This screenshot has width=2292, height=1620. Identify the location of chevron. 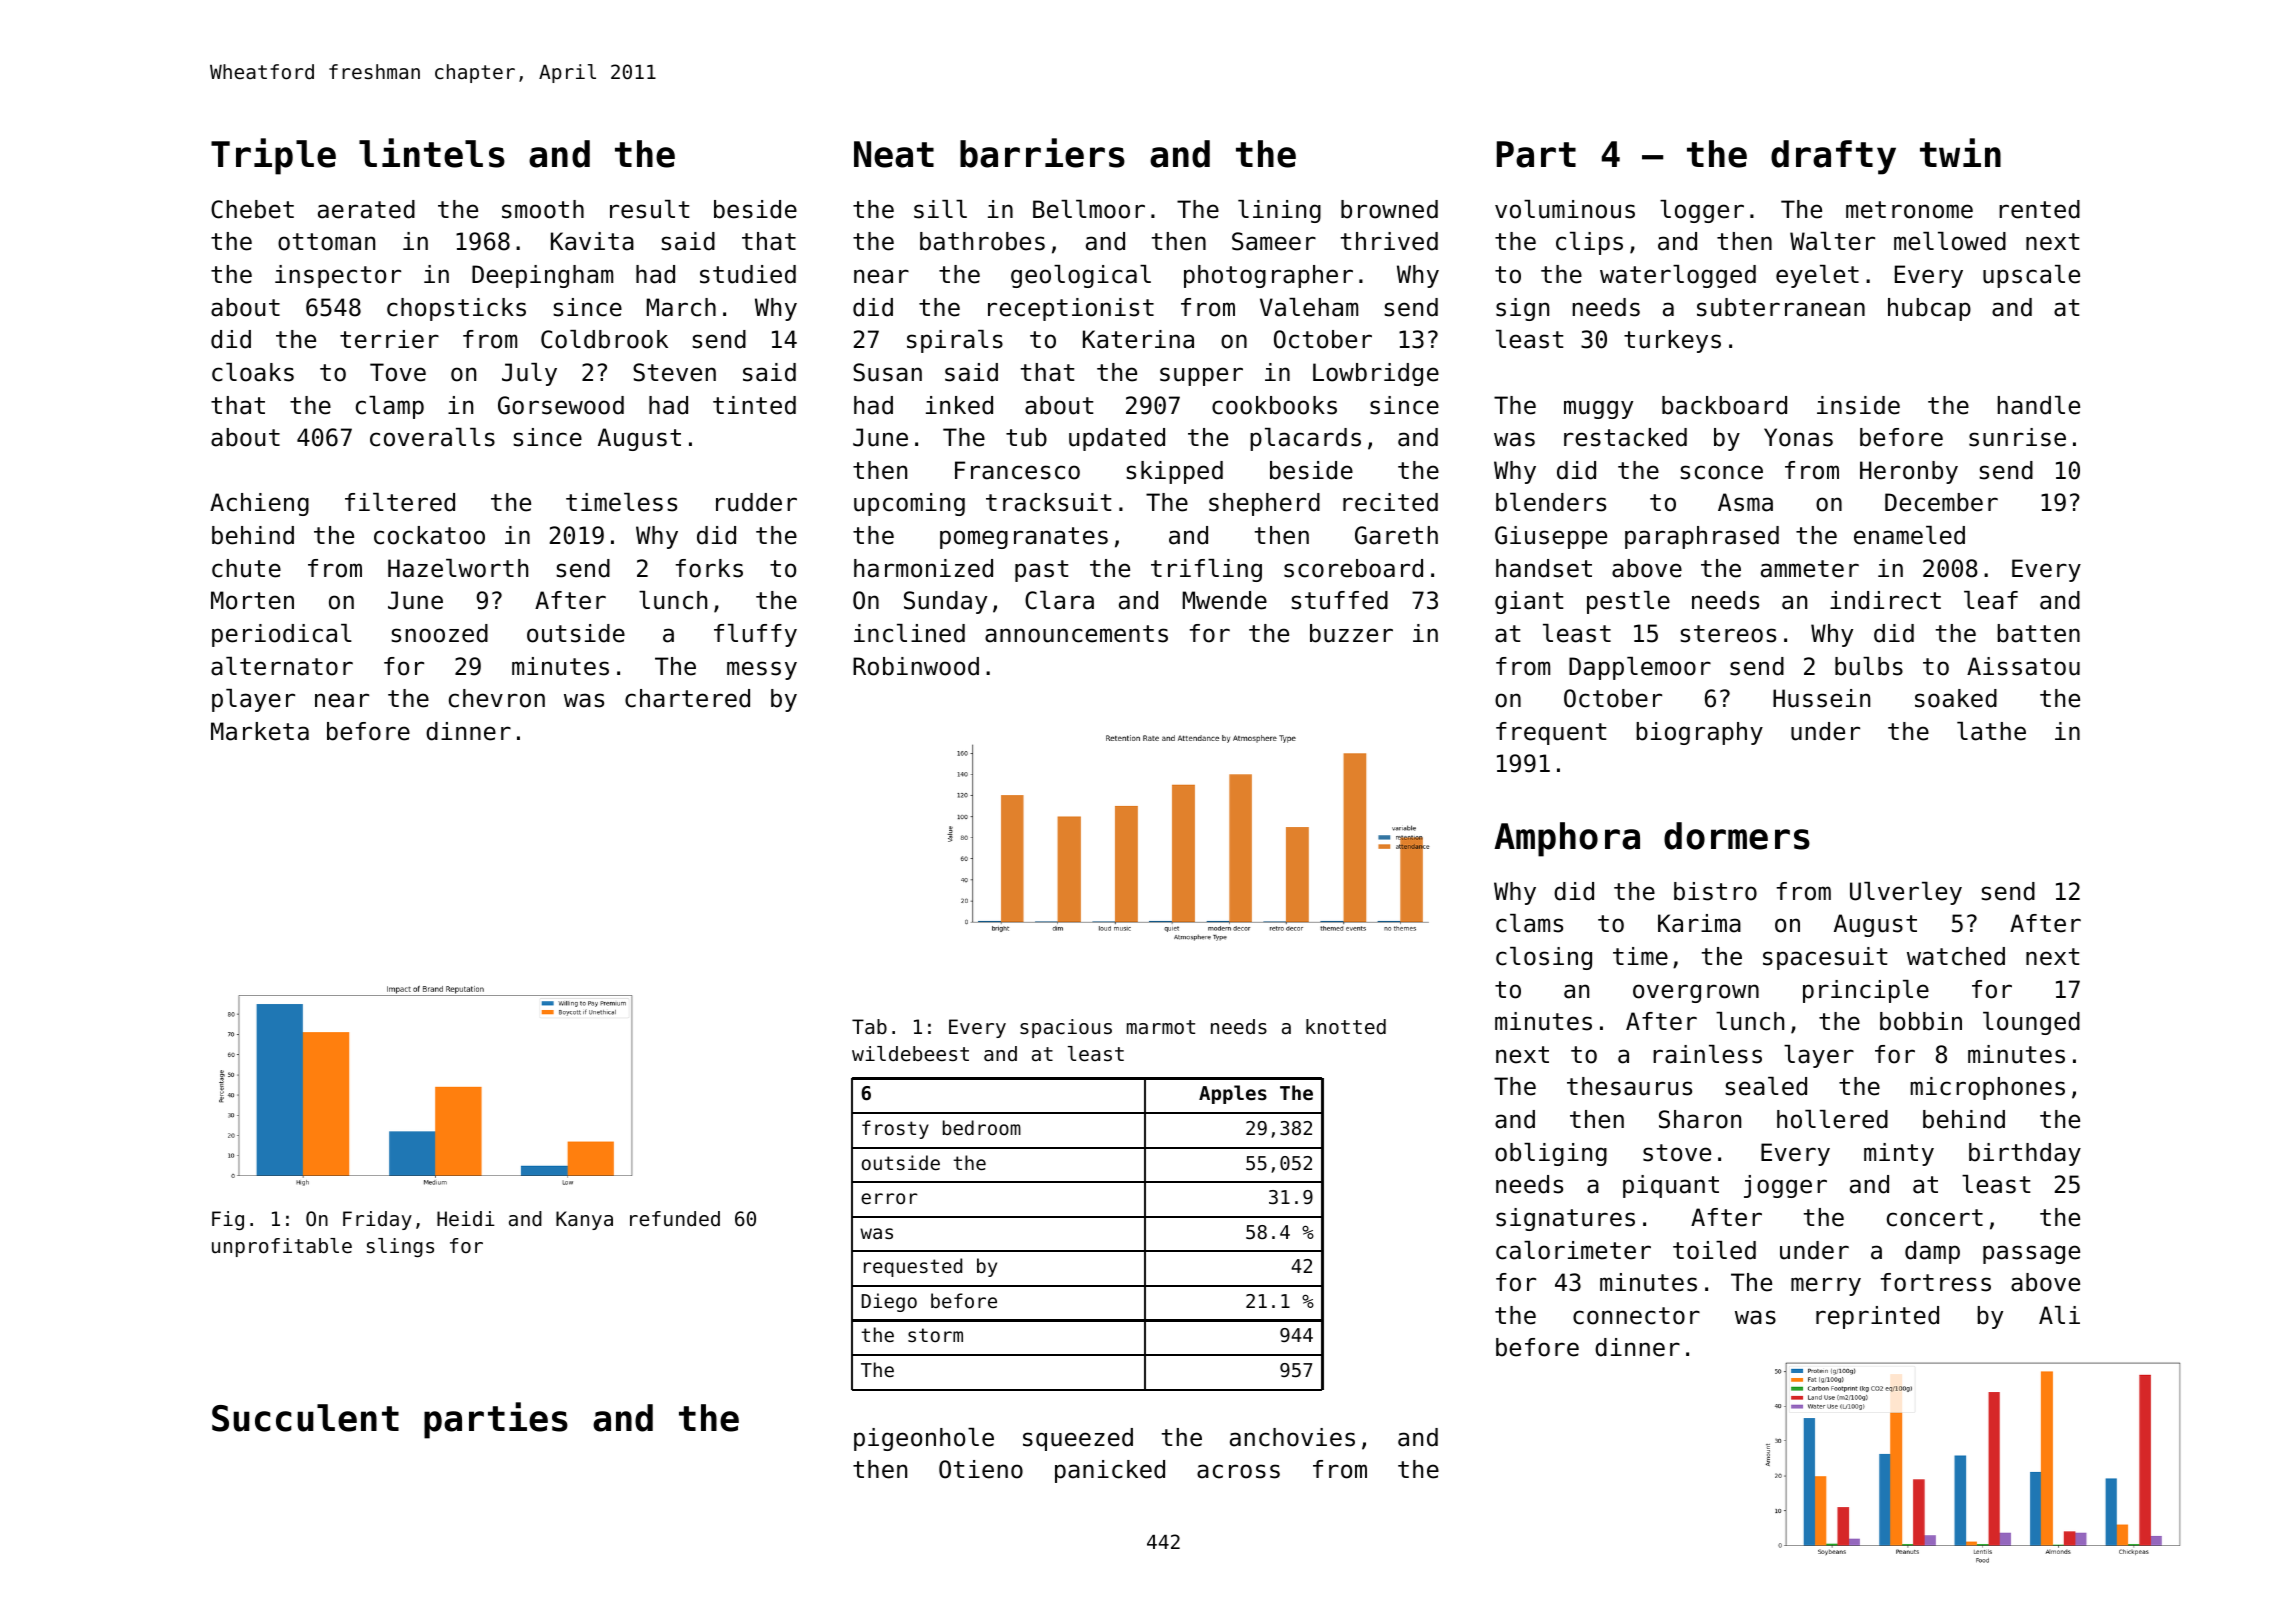
(497, 698).
